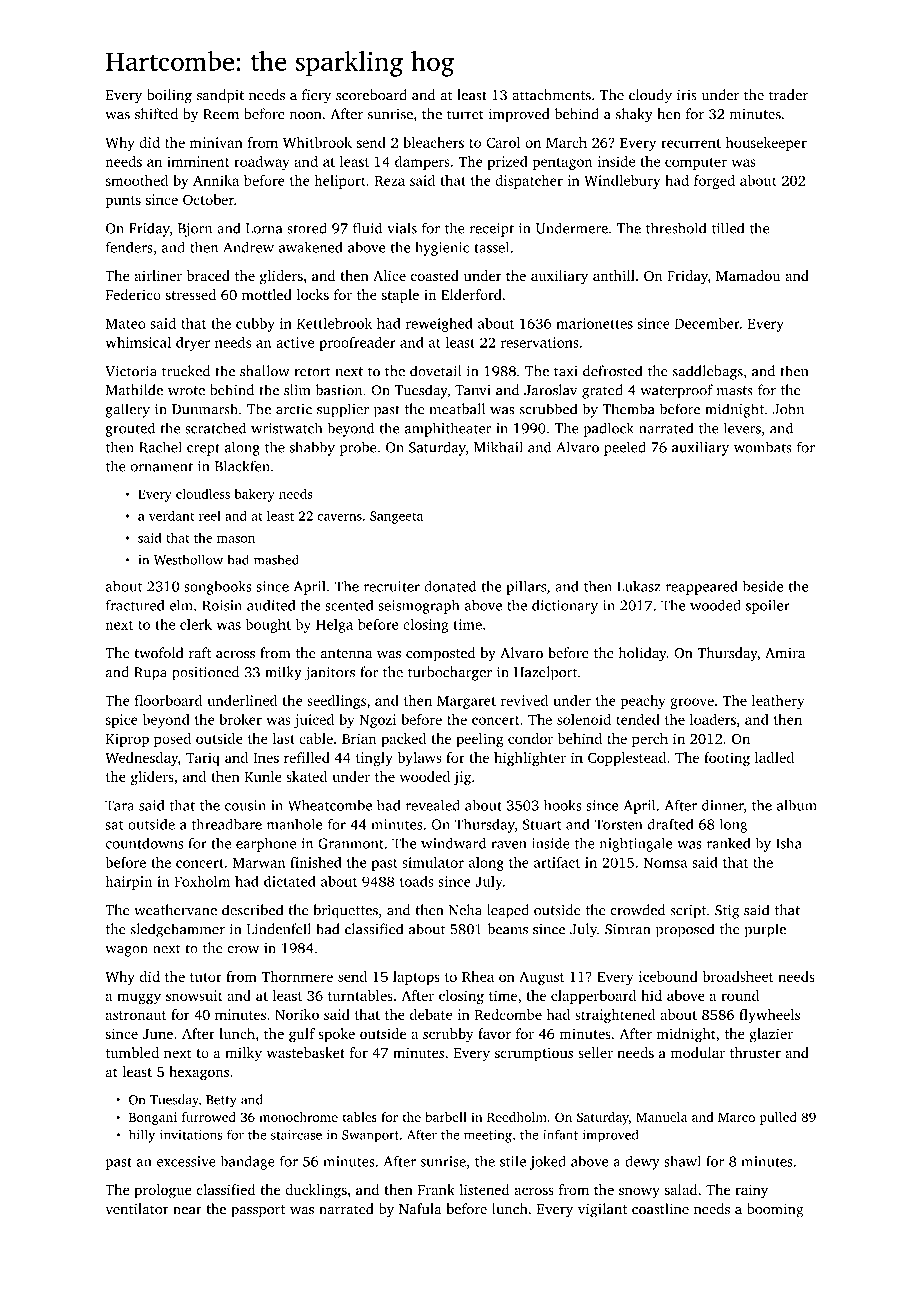 Image resolution: width=924 pixels, height=1308 pixels. What do you see at coordinates (788, 95) in the page?
I see `trader` at bounding box center [788, 95].
